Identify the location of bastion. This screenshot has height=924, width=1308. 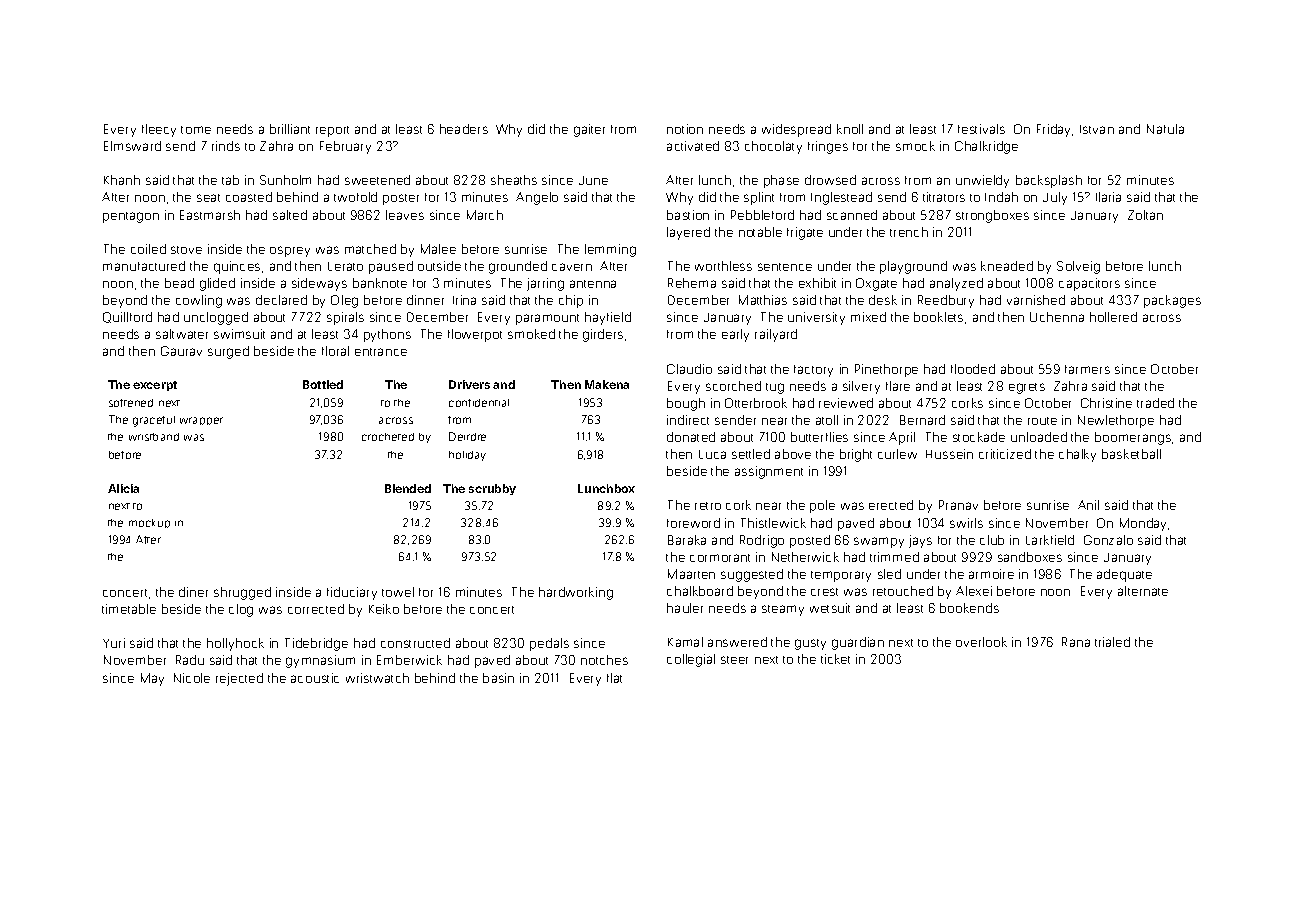
(688, 215).
